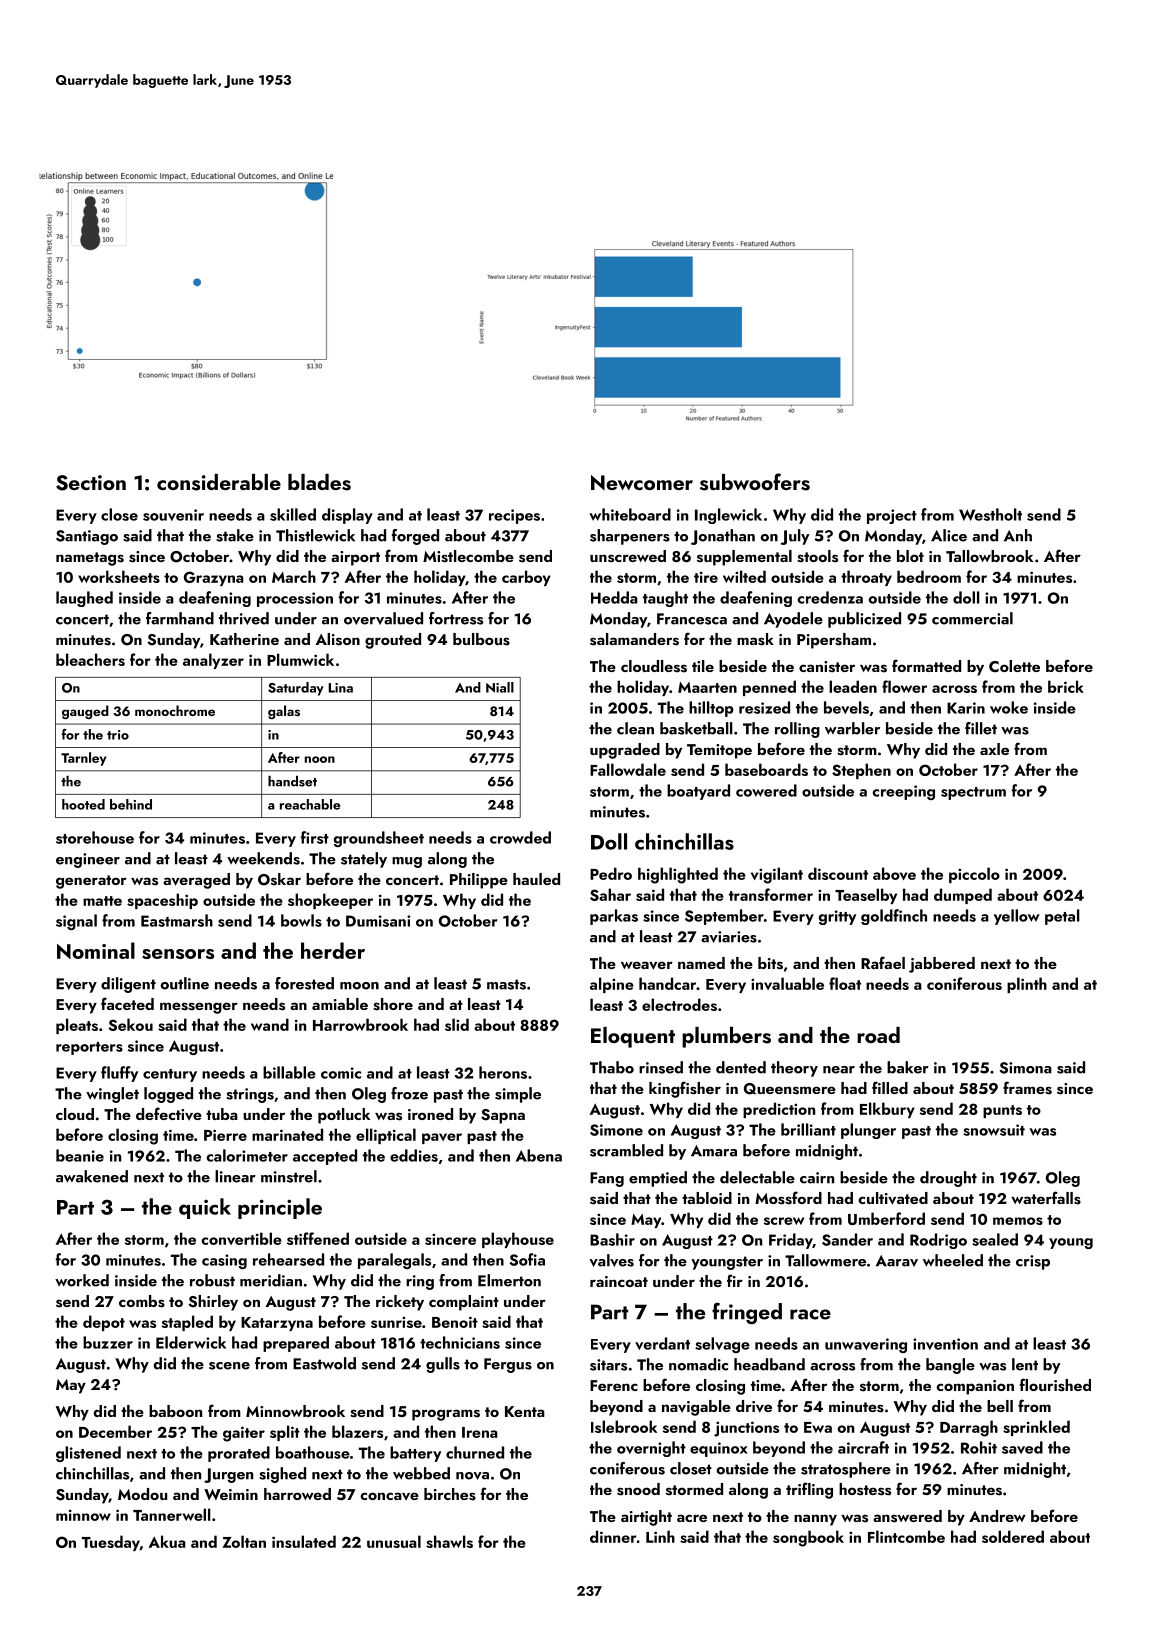 The image size is (1153, 1630). I want to click on tabloid, so click(707, 1198).
